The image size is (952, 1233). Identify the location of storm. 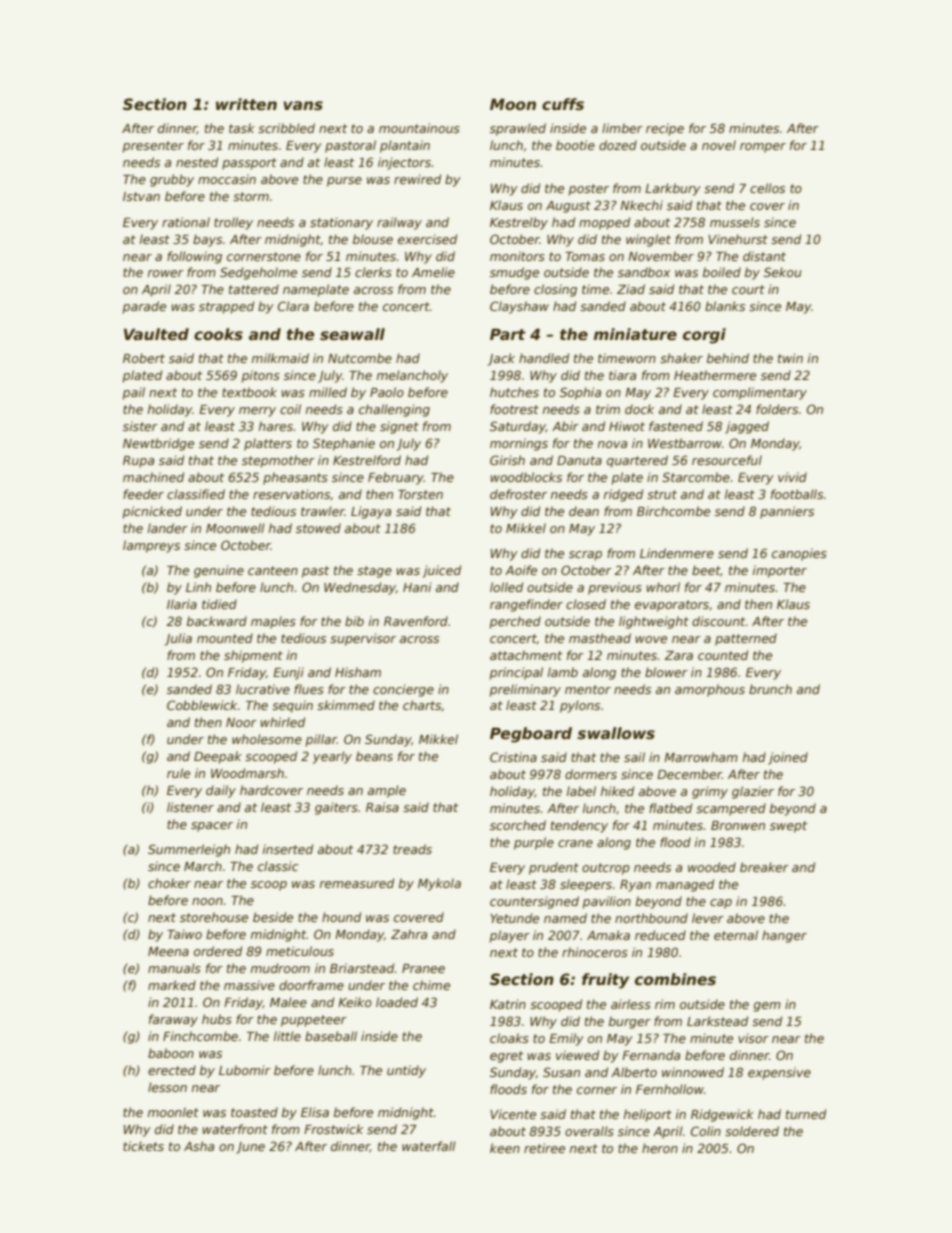
(251, 196).
